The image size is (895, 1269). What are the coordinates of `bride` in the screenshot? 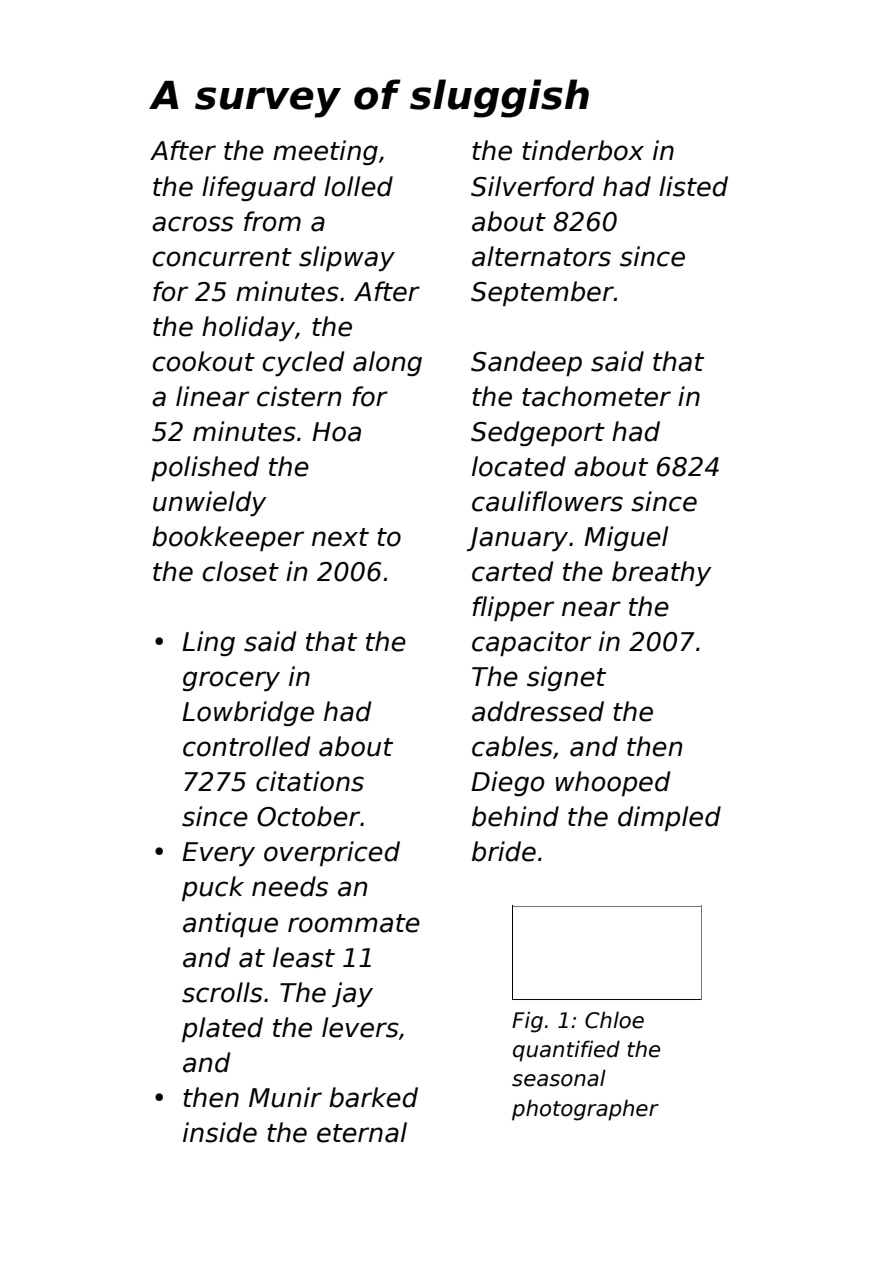 It's located at (504, 851).
